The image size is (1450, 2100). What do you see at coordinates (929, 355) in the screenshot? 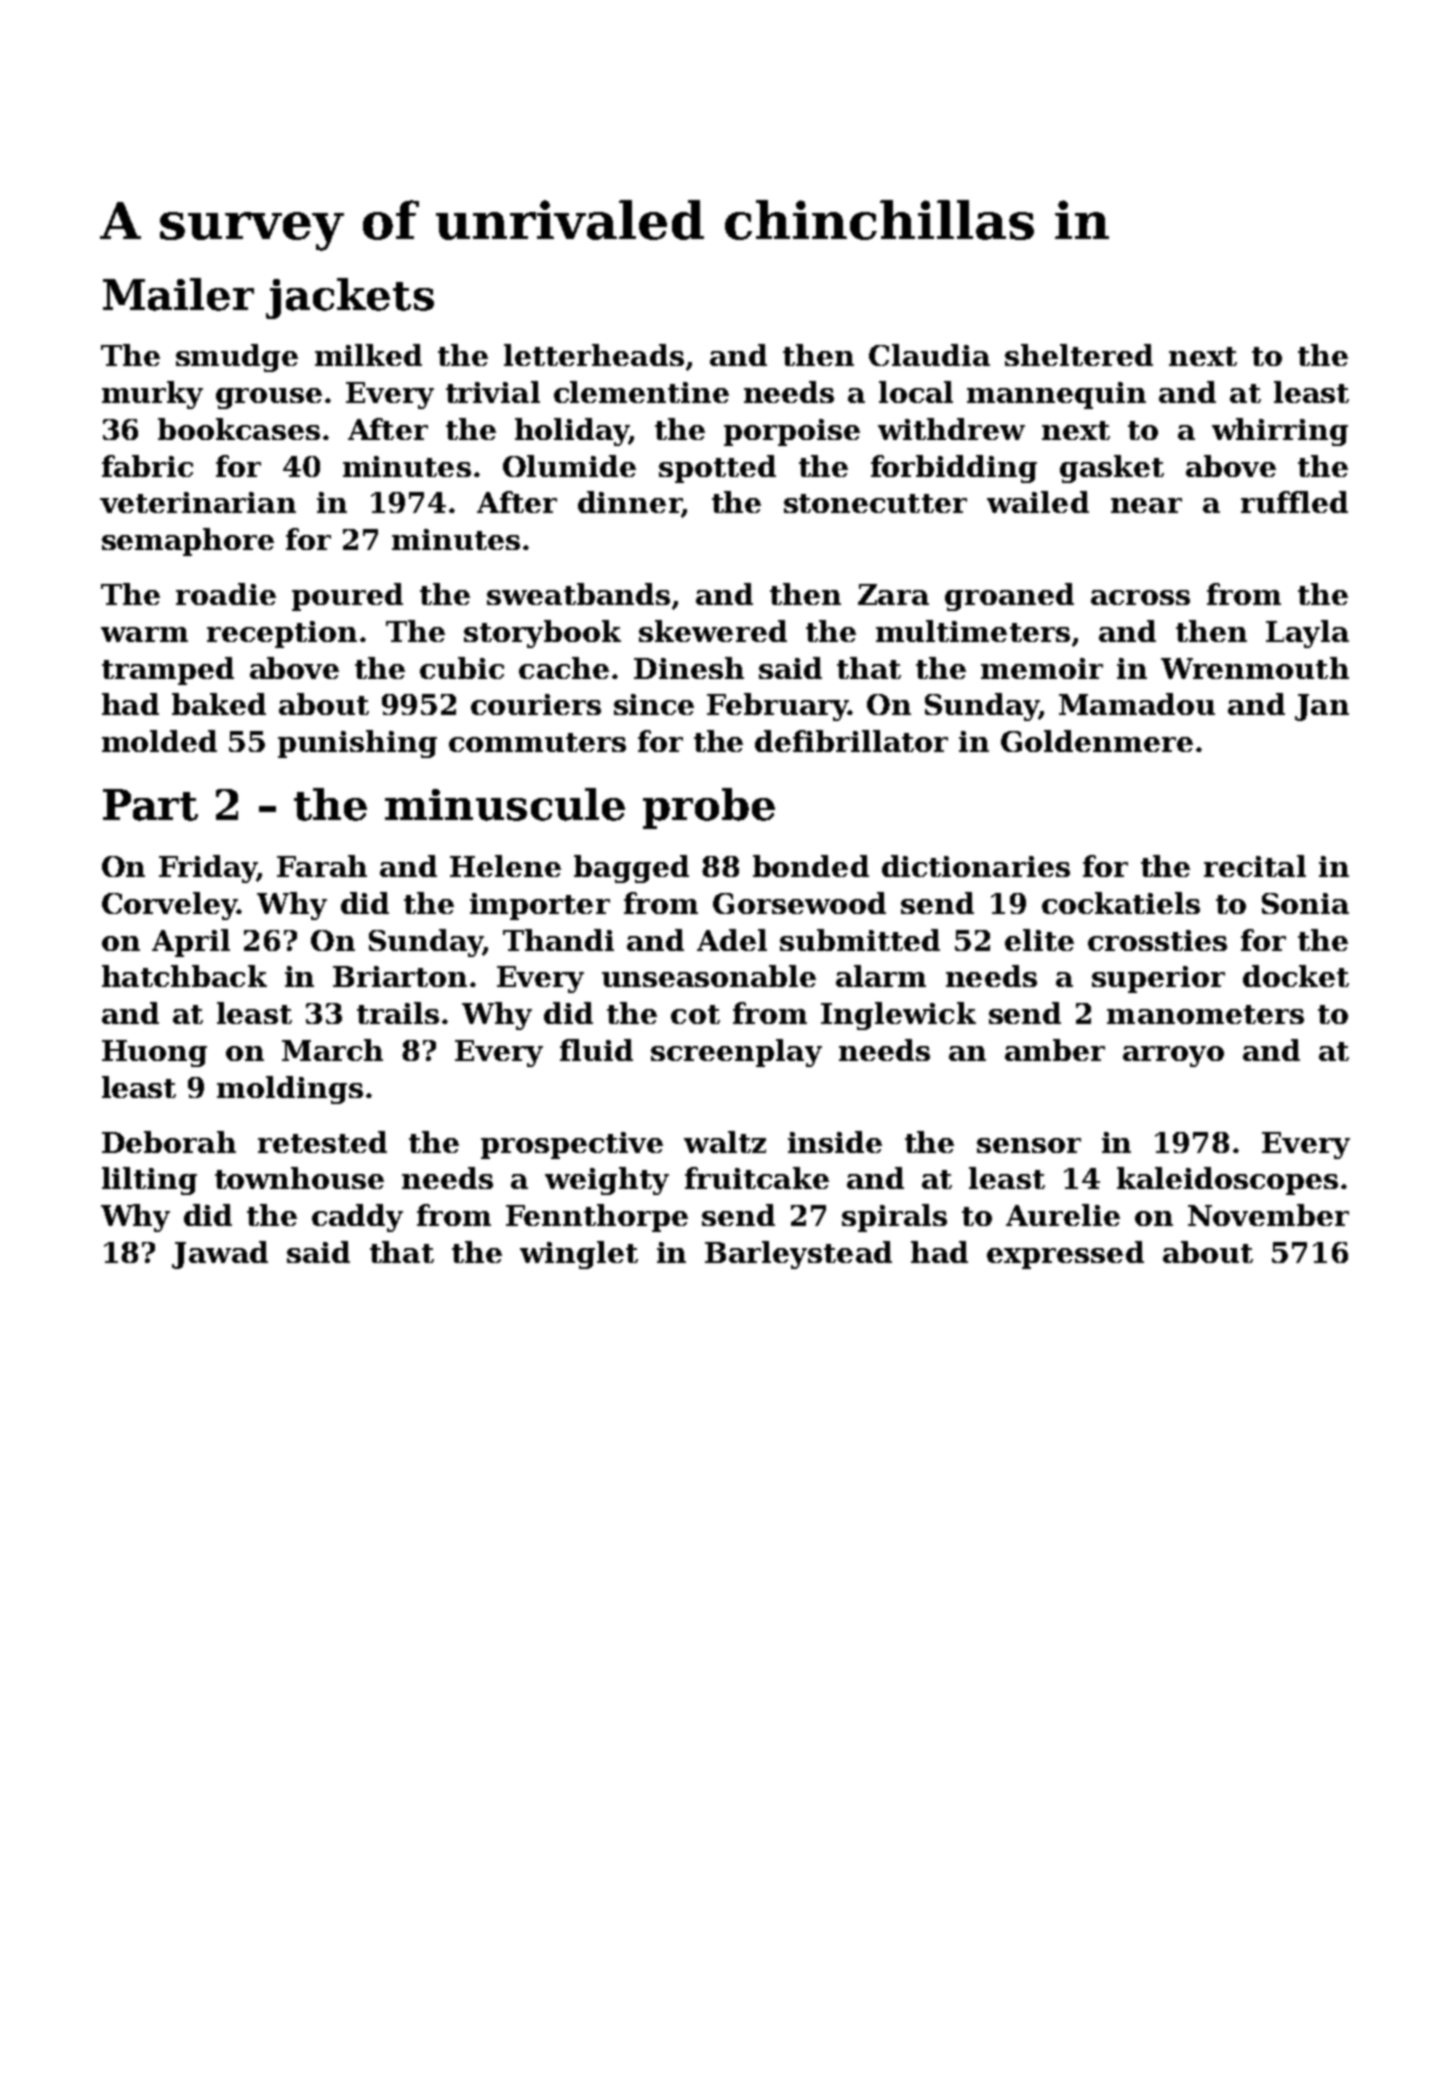
I see `Claudia` at bounding box center [929, 355].
